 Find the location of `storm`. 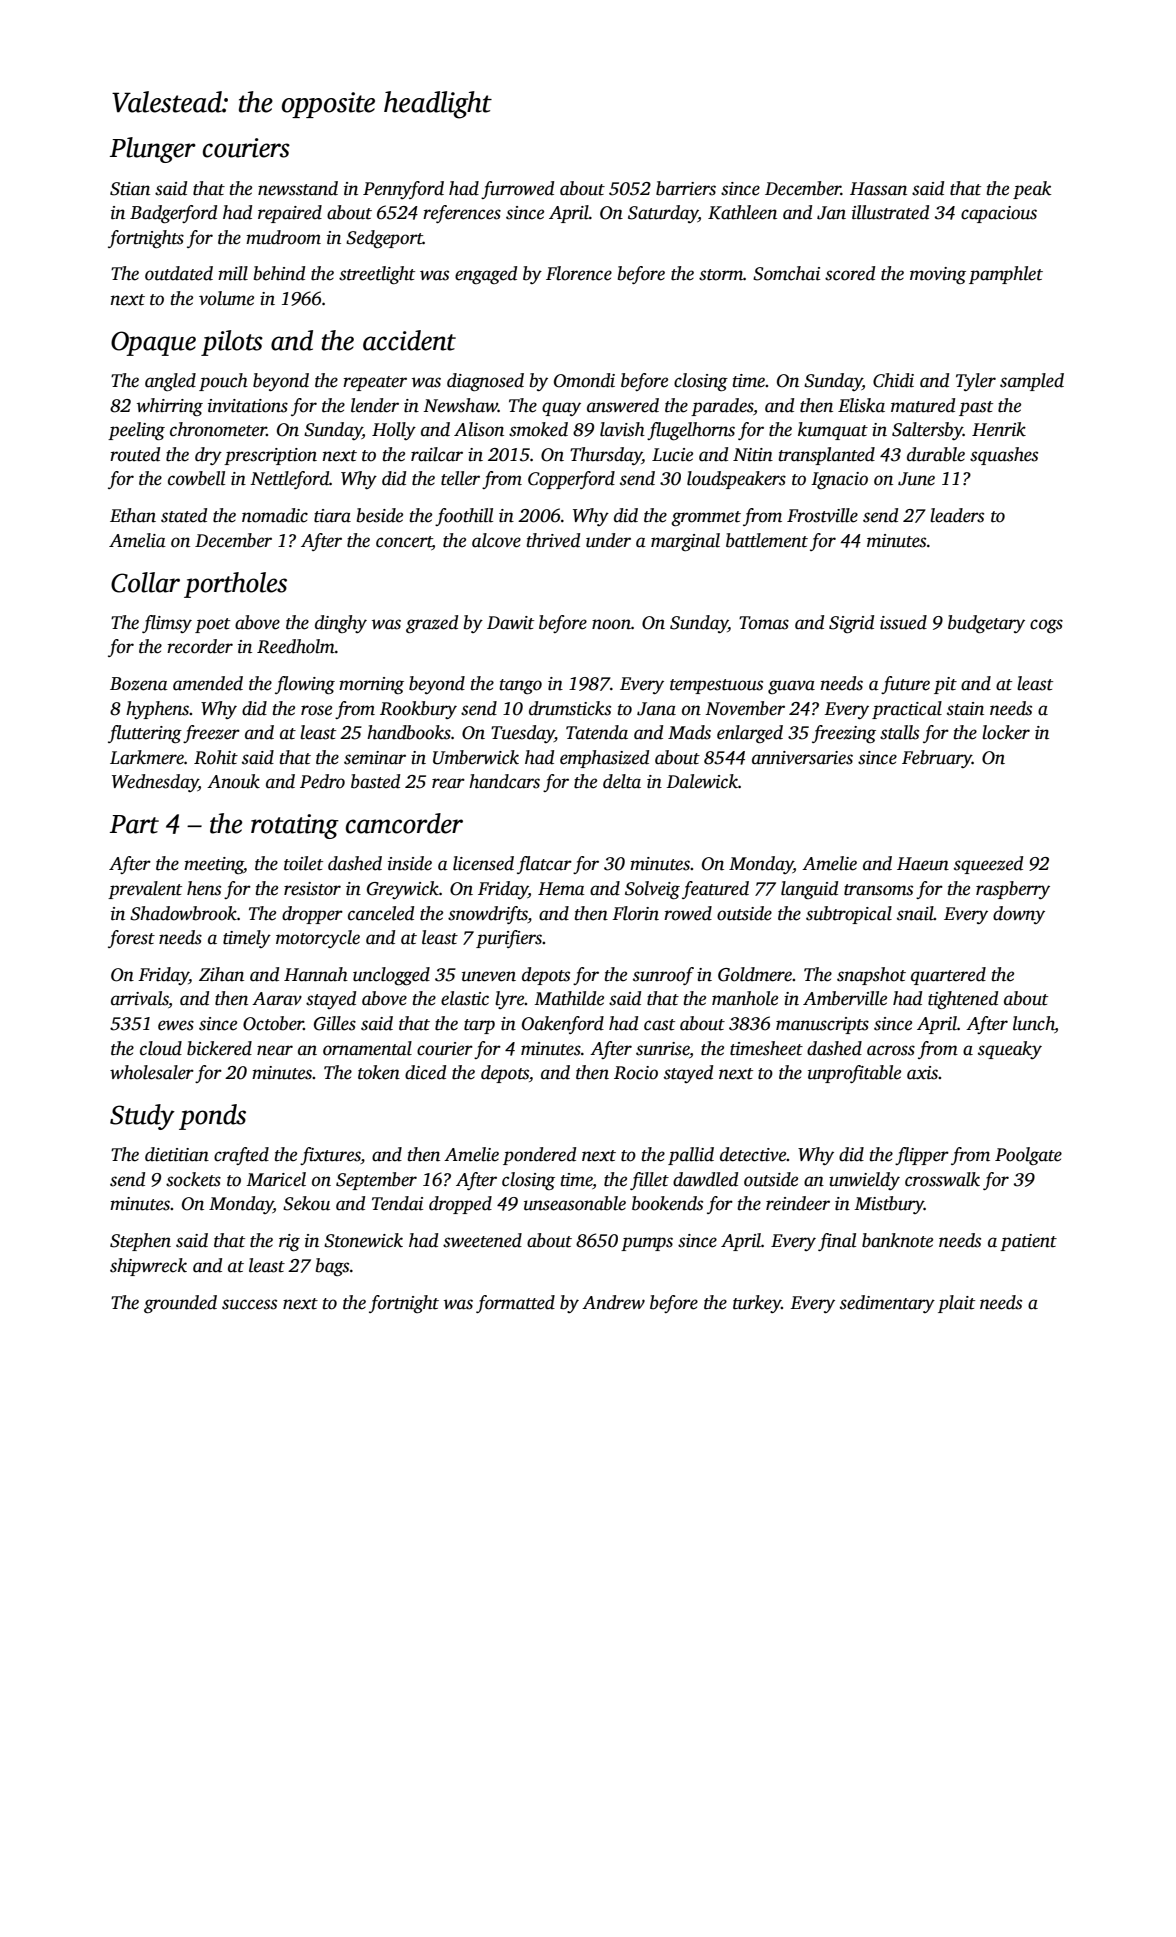

storm is located at coordinates (721, 275).
